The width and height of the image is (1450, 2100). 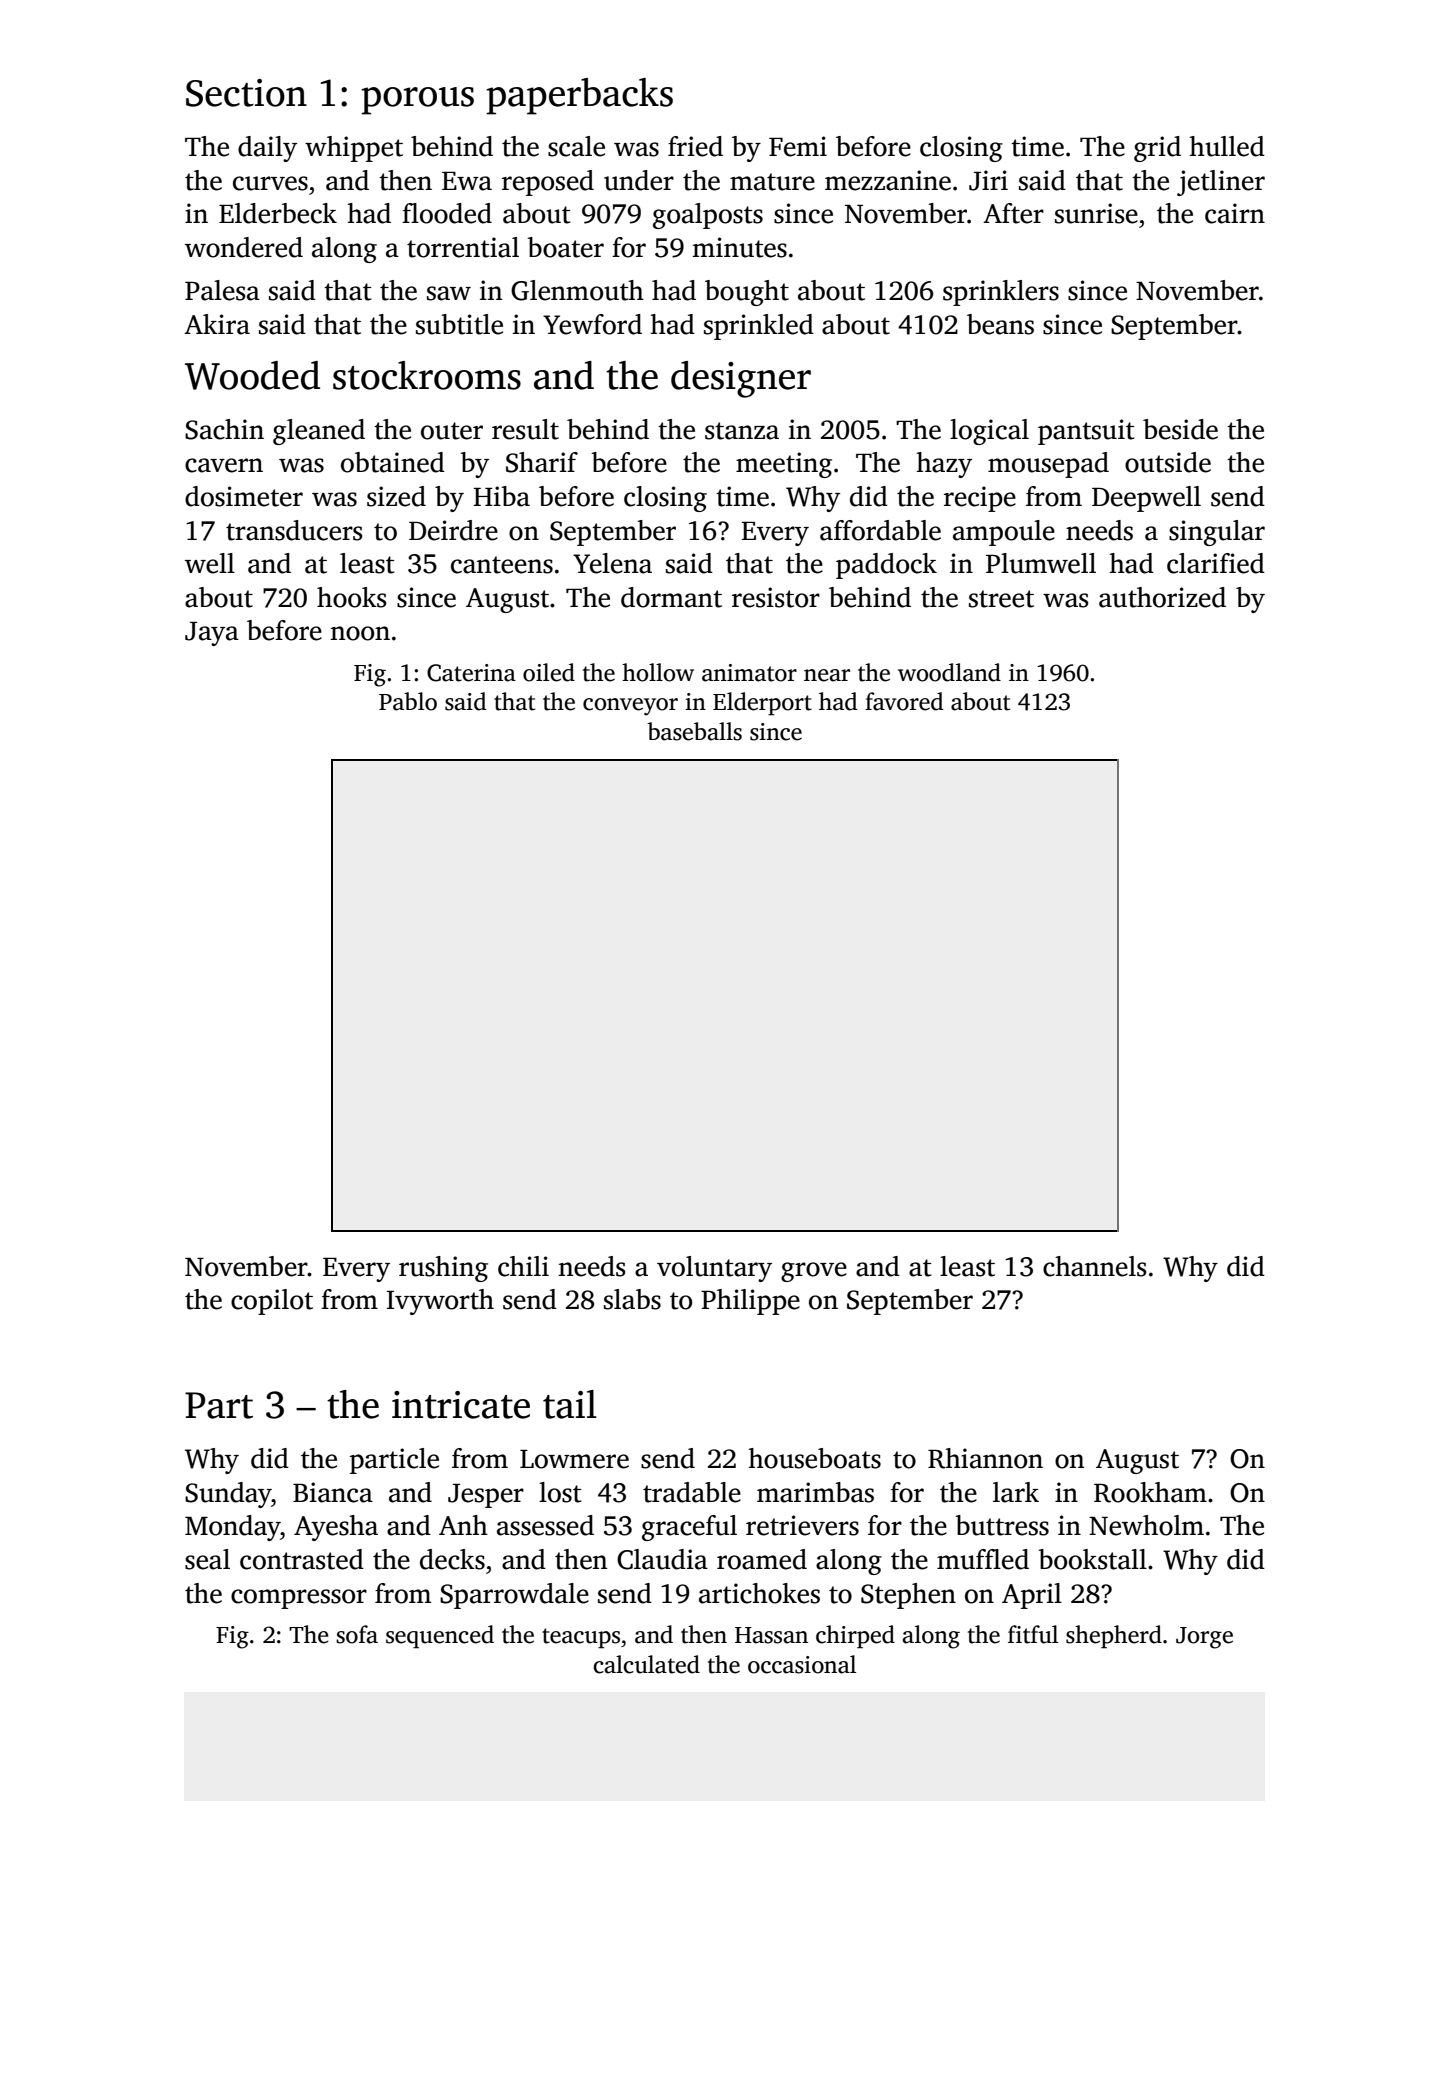 What do you see at coordinates (772, 182) in the image?
I see `mature` at bounding box center [772, 182].
